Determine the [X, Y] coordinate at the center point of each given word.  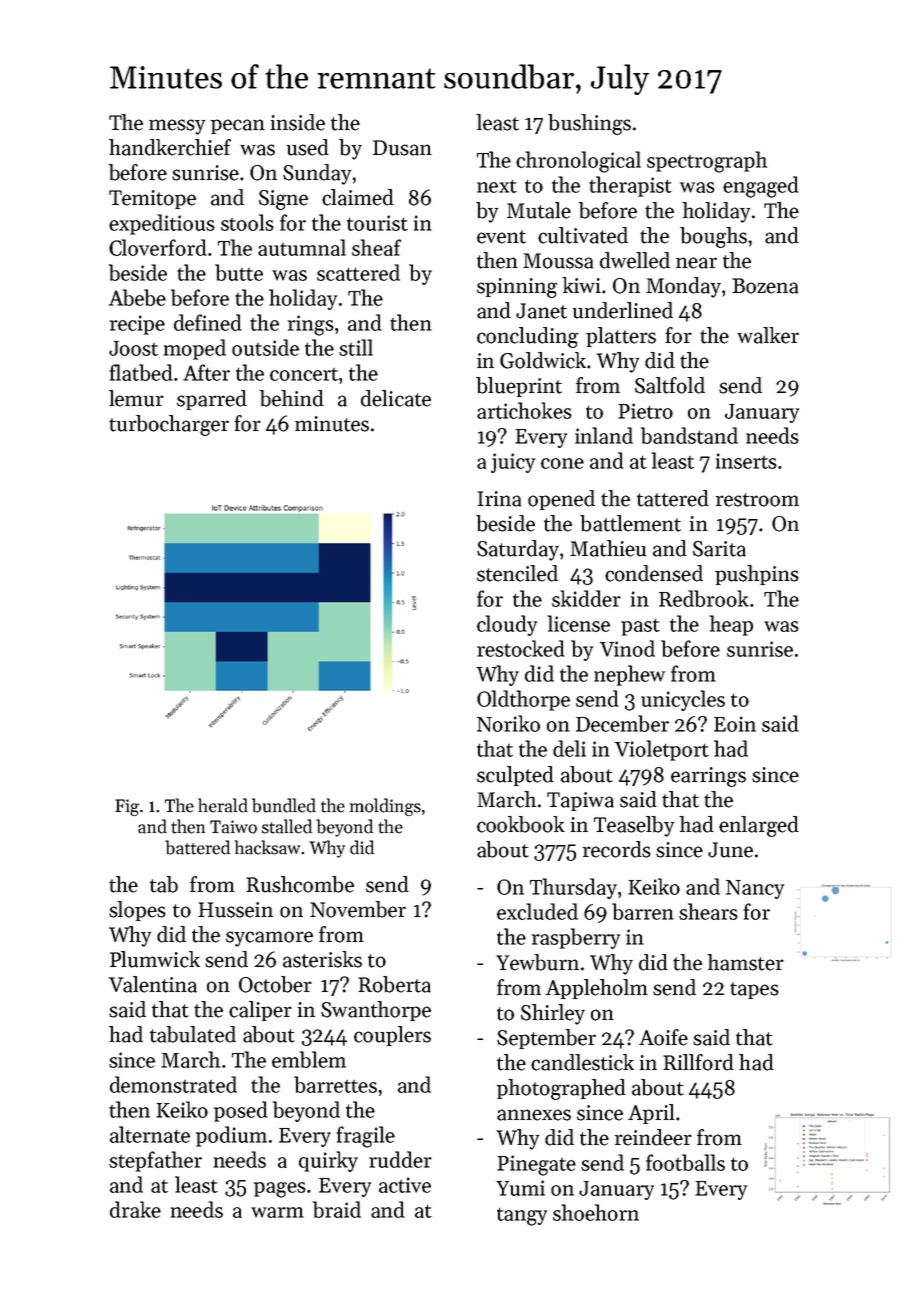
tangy [522, 1216]
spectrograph [707, 162]
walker [768, 335]
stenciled [517, 573]
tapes [754, 990]
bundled [284, 805]
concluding [527, 337]
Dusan [402, 148]
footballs [685, 1162]
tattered [673, 498]
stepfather [155, 1161]
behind [292, 398]
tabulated [193, 1034]
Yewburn [537, 962]
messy [177, 127]
